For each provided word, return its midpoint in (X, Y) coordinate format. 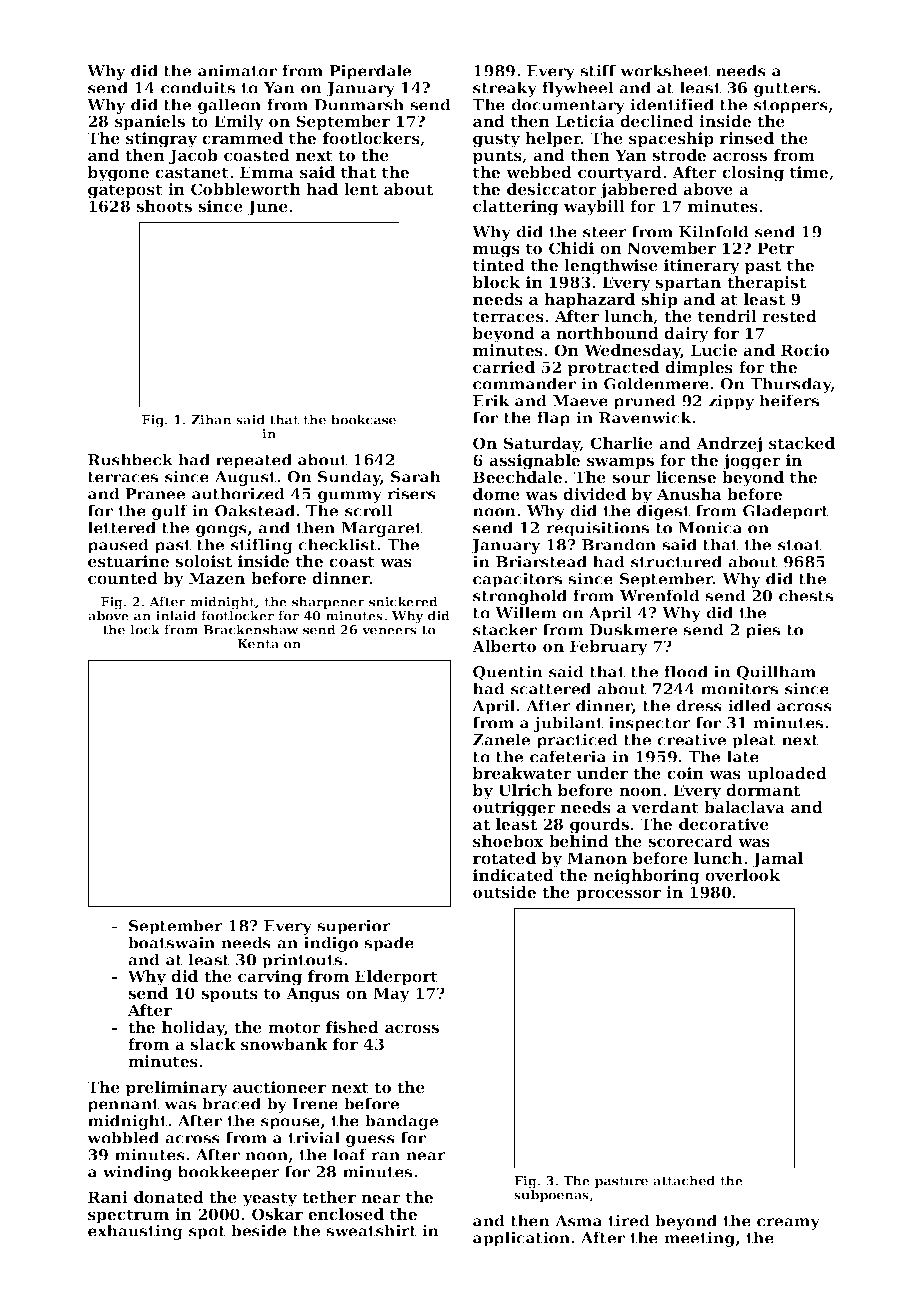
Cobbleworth (246, 189)
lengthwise (611, 267)
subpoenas (551, 1196)
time (809, 172)
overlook (742, 875)
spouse (290, 1124)
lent (361, 189)
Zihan (211, 420)
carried (504, 367)
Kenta (258, 644)
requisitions (597, 529)
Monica (710, 527)
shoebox (508, 841)
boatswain (171, 942)
